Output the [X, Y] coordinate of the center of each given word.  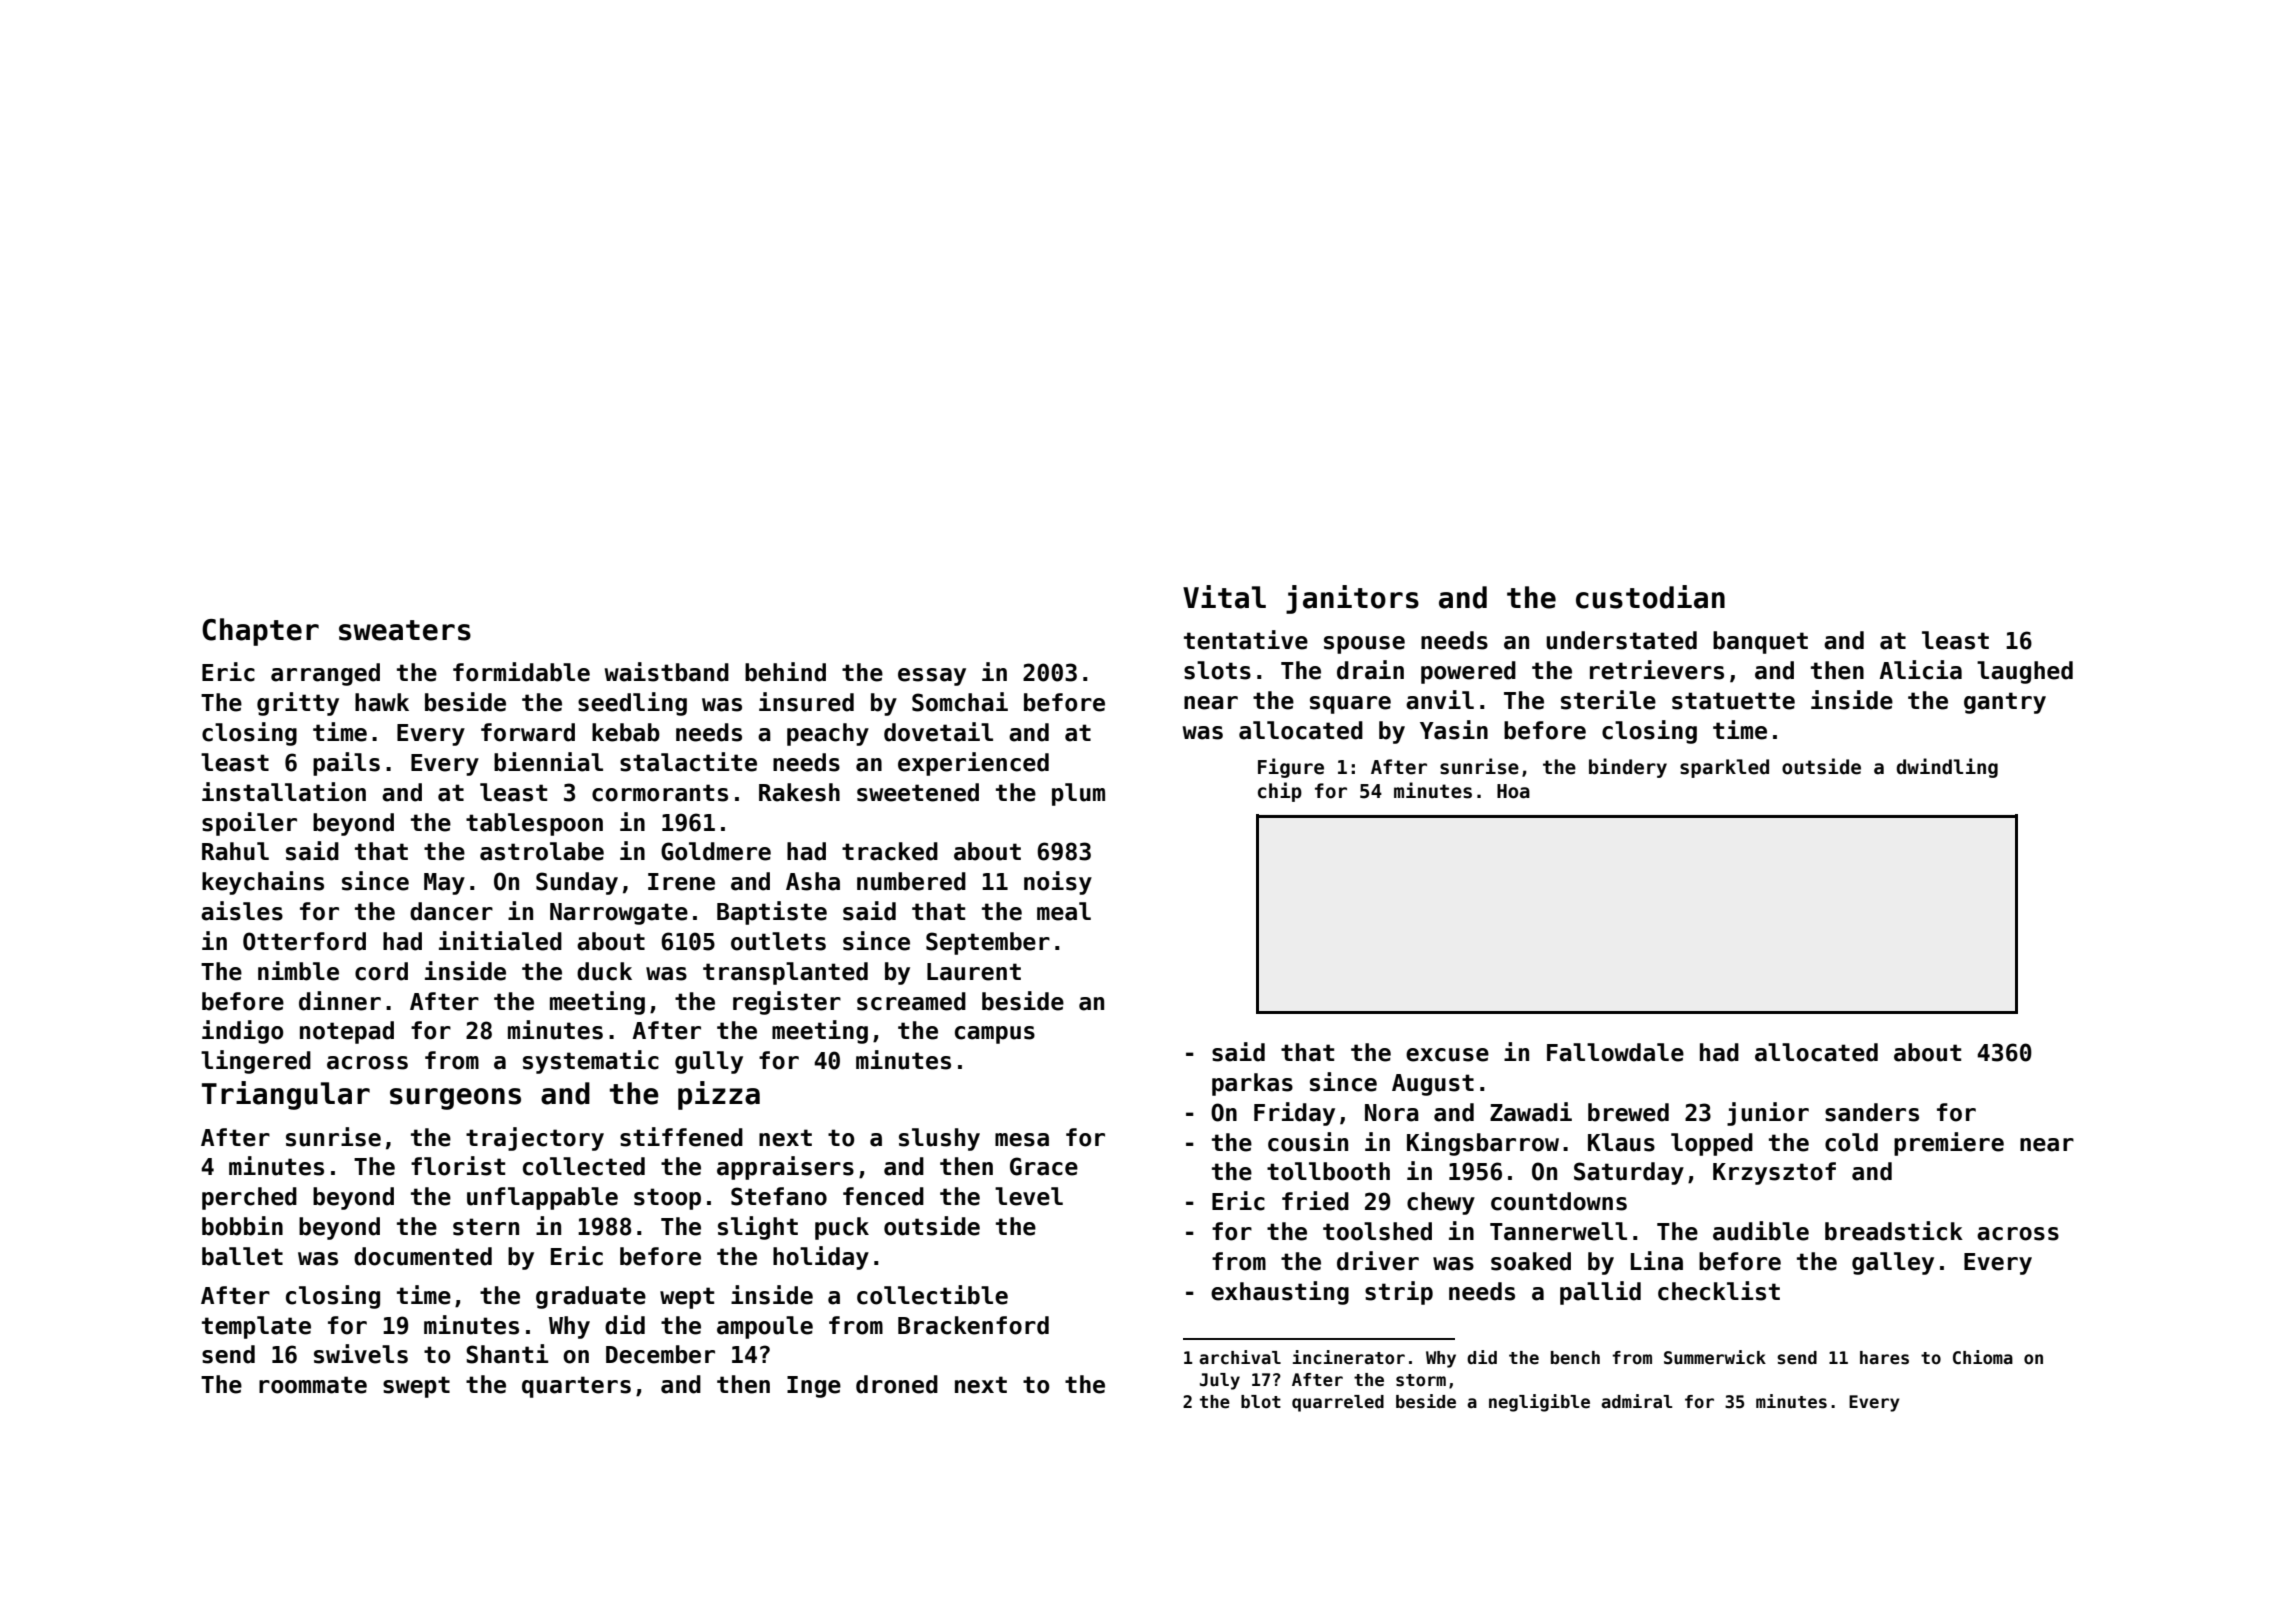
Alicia [1920, 670]
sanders [1872, 1112]
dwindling [1947, 768]
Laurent [974, 972]
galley [1893, 1263]
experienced [973, 764]
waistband [667, 672]
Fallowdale [1615, 1052]
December [660, 1354]
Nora [1392, 1113]
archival [1240, 1357]
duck [604, 971]
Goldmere [716, 851]
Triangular [286, 1095]
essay [932, 677]
